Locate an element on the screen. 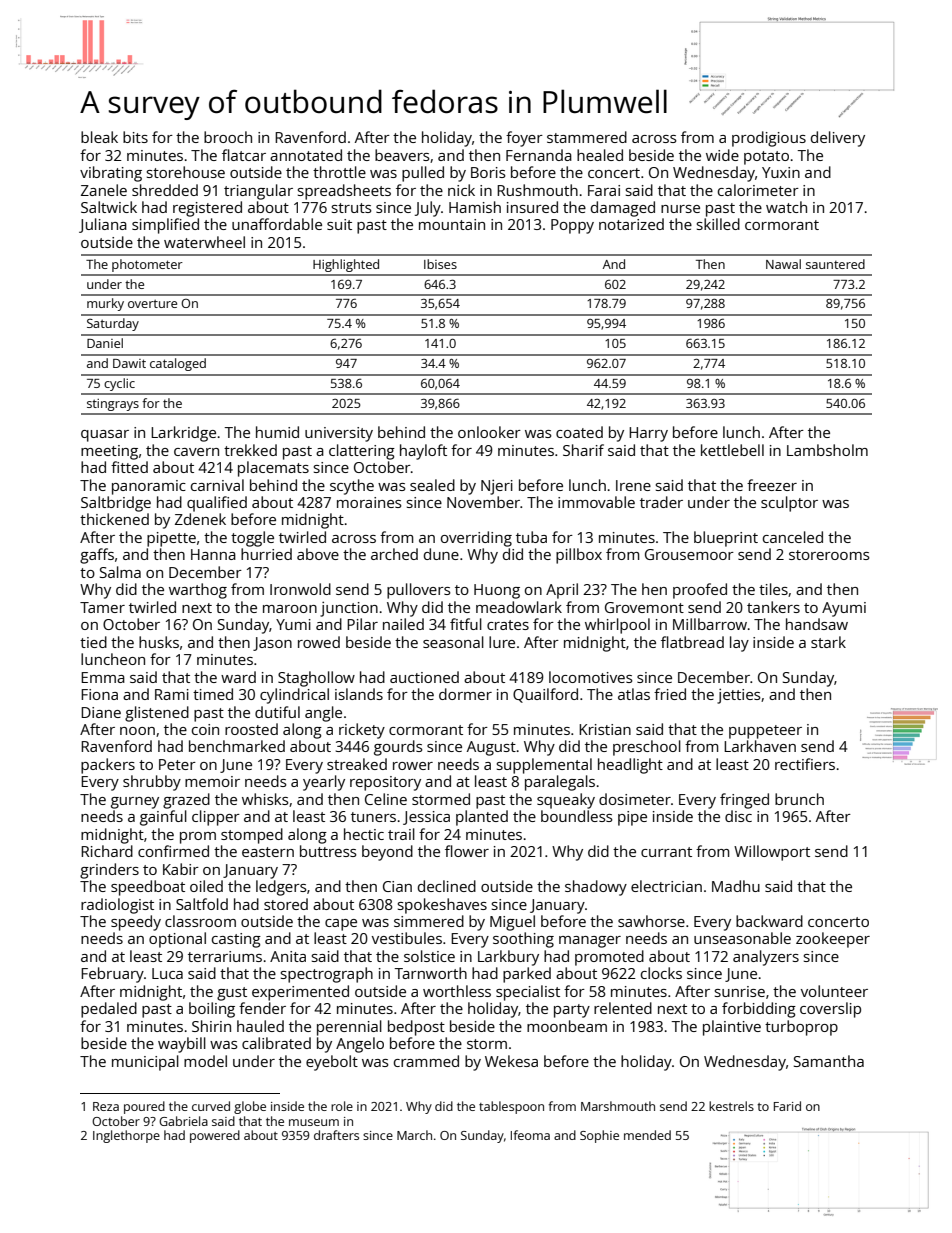  dutiful is located at coordinates (277, 712).
